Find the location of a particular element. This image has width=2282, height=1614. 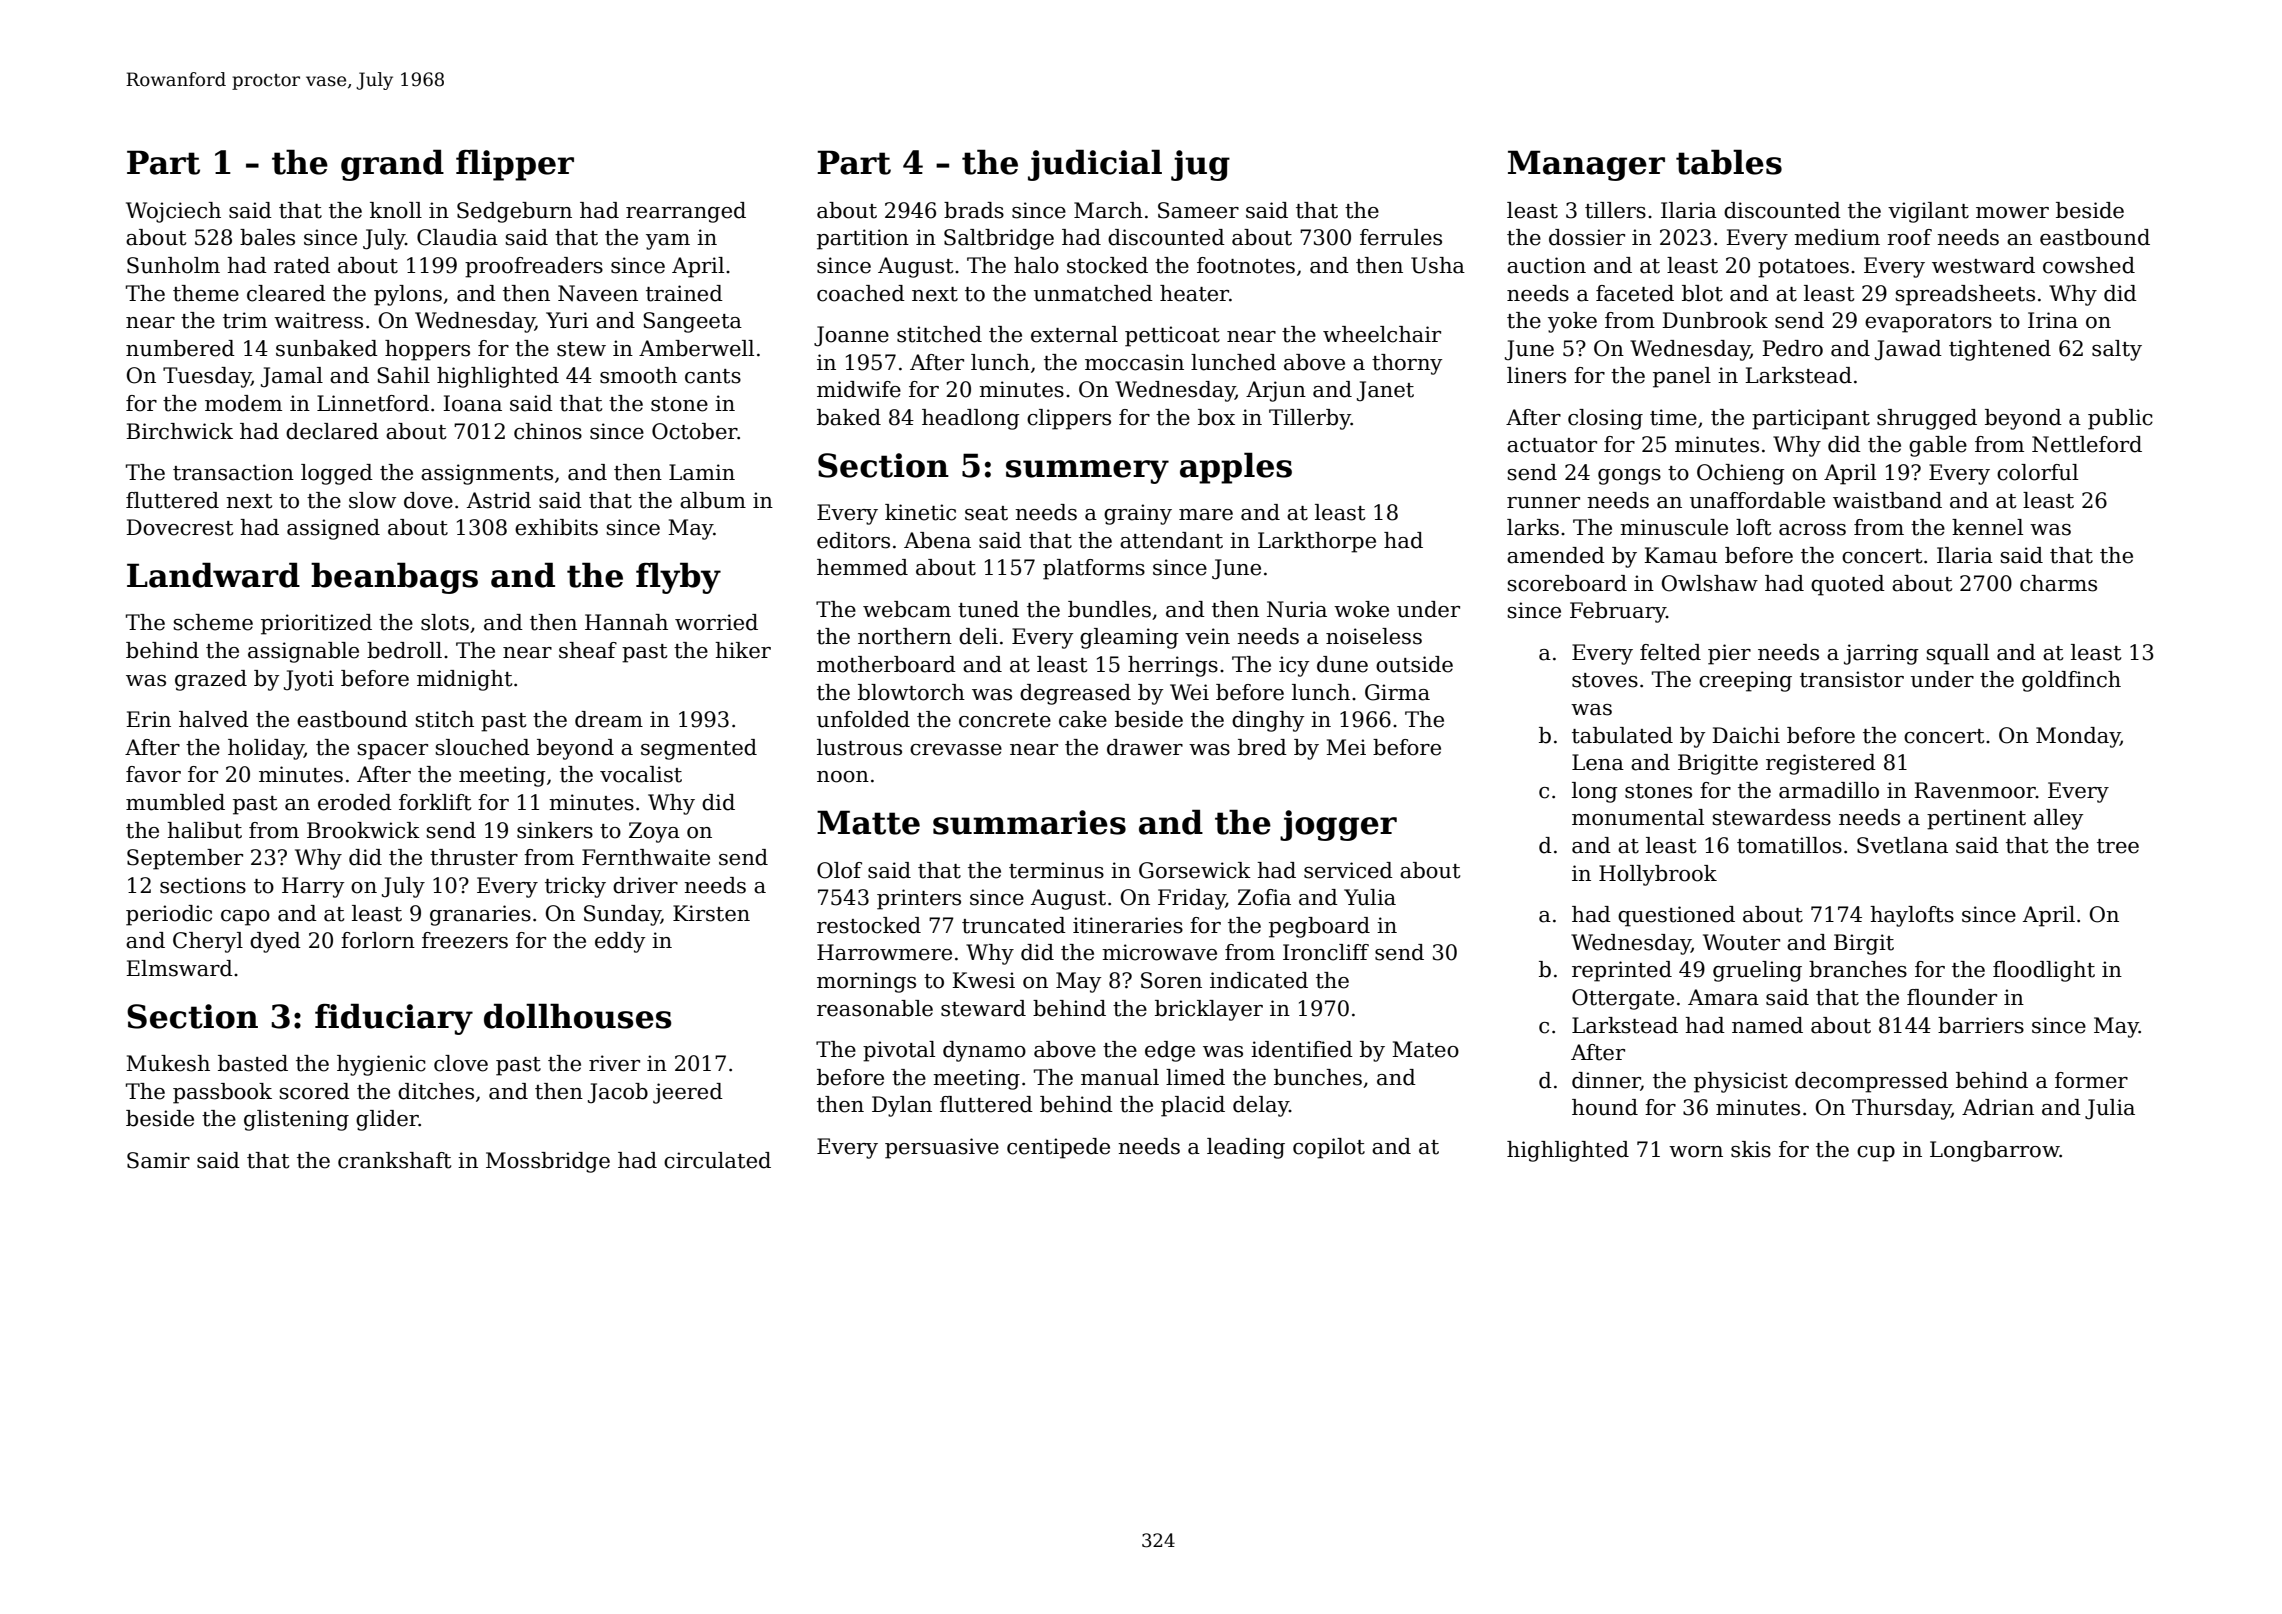

jug is located at coordinates (1200, 165).
